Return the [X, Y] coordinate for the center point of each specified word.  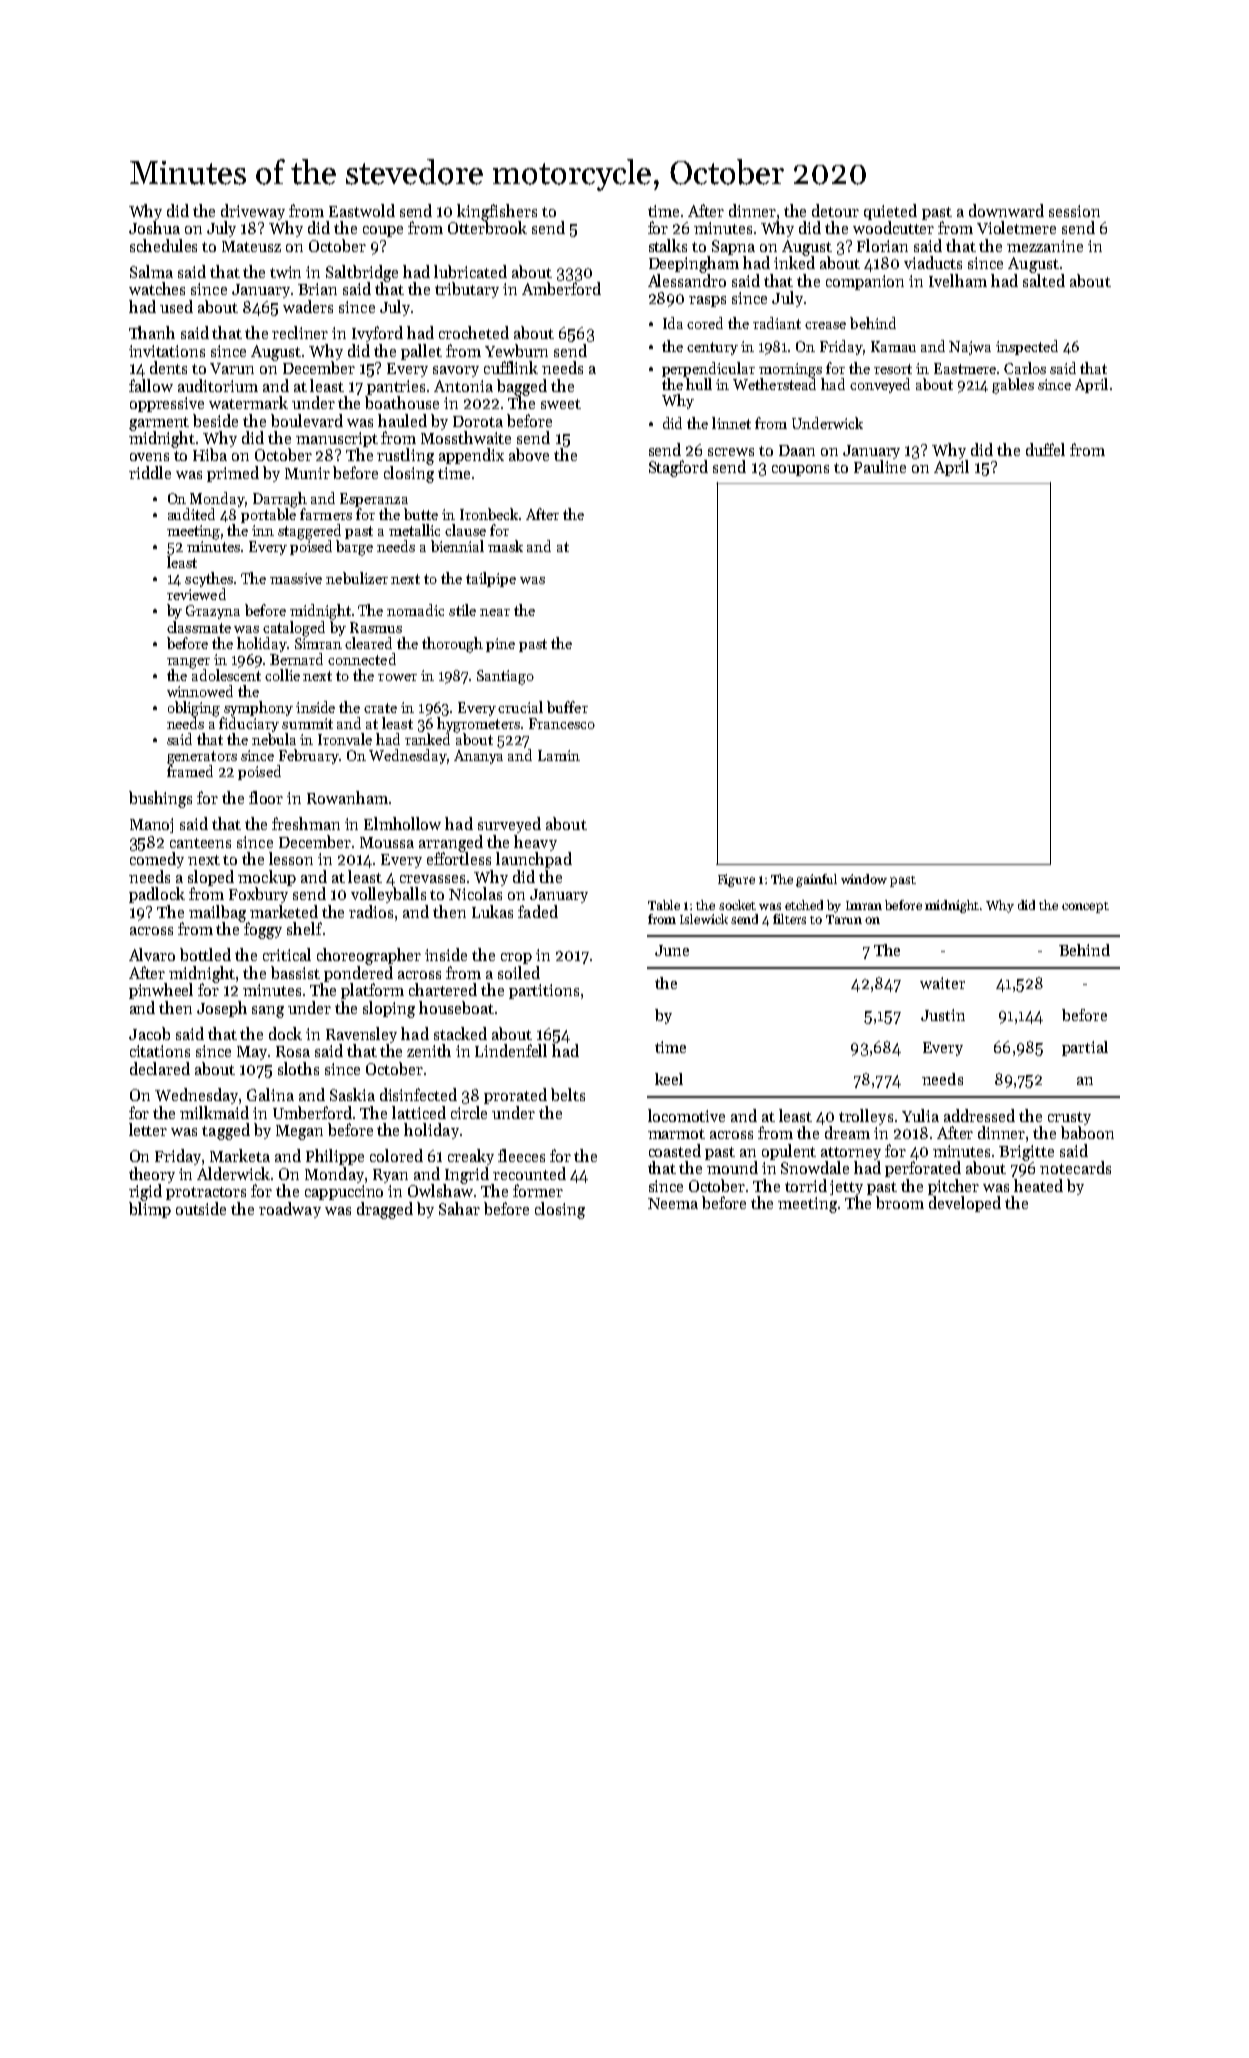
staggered [309, 532]
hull [699, 384]
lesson [291, 858]
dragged [385, 1210]
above [529, 454]
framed [190, 771]
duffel [1045, 449]
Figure [736, 880]
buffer [567, 707]
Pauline [880, 466]
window [864, 879]
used [176, 306]
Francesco [562, 723]
